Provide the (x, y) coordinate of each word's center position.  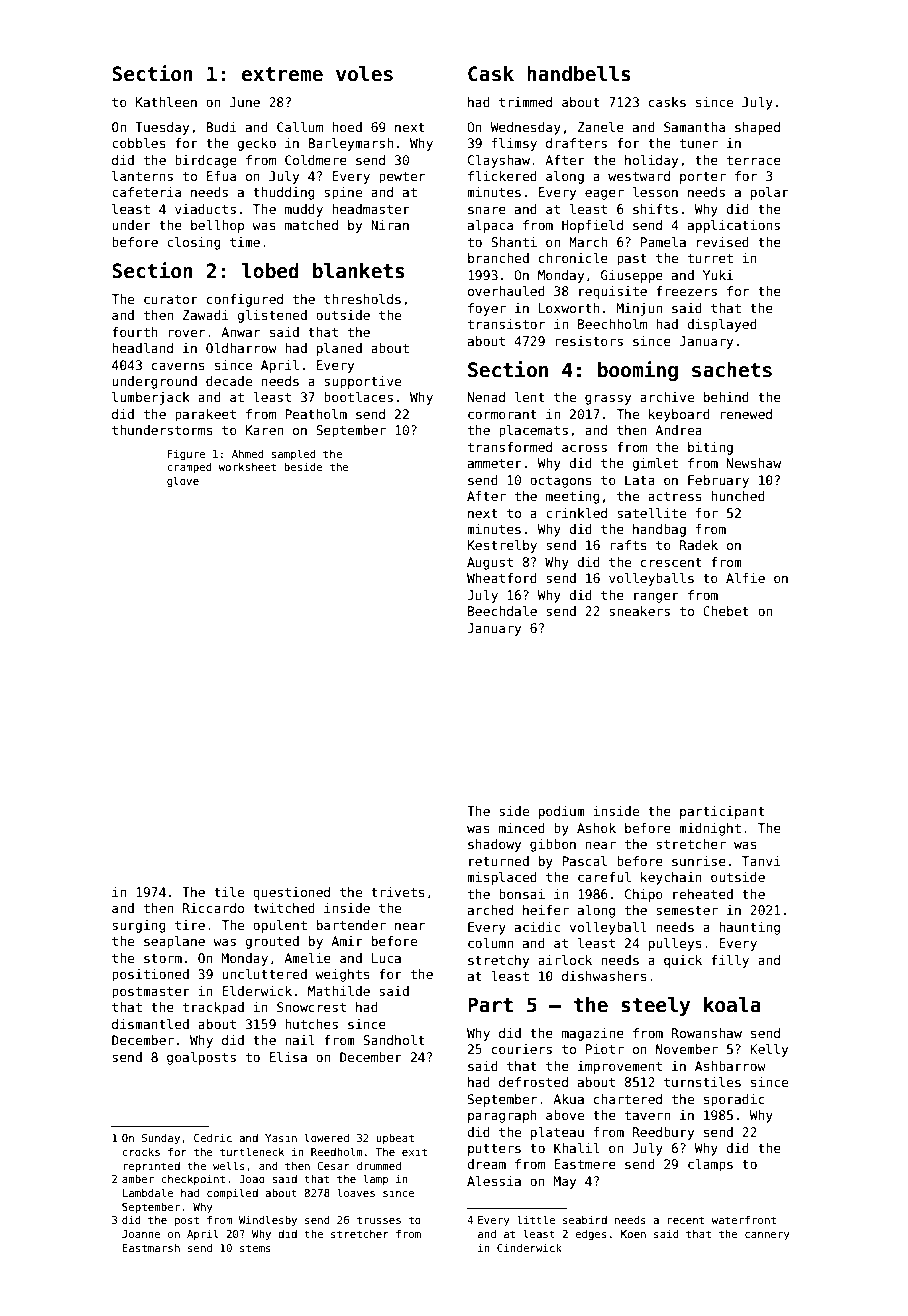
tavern (647, 1115)
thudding (284, 193)
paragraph (502, 1116)
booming (638, 371)
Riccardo (213, 908)
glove (183, 481)
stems (255, 1248)
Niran (390, 225)
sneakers (639, 611)
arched (490, 910)
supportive (362, 382)
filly (730, 961)
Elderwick (257, 991)
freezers (686, 291)
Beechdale (502, 611)
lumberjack (151, 398)
